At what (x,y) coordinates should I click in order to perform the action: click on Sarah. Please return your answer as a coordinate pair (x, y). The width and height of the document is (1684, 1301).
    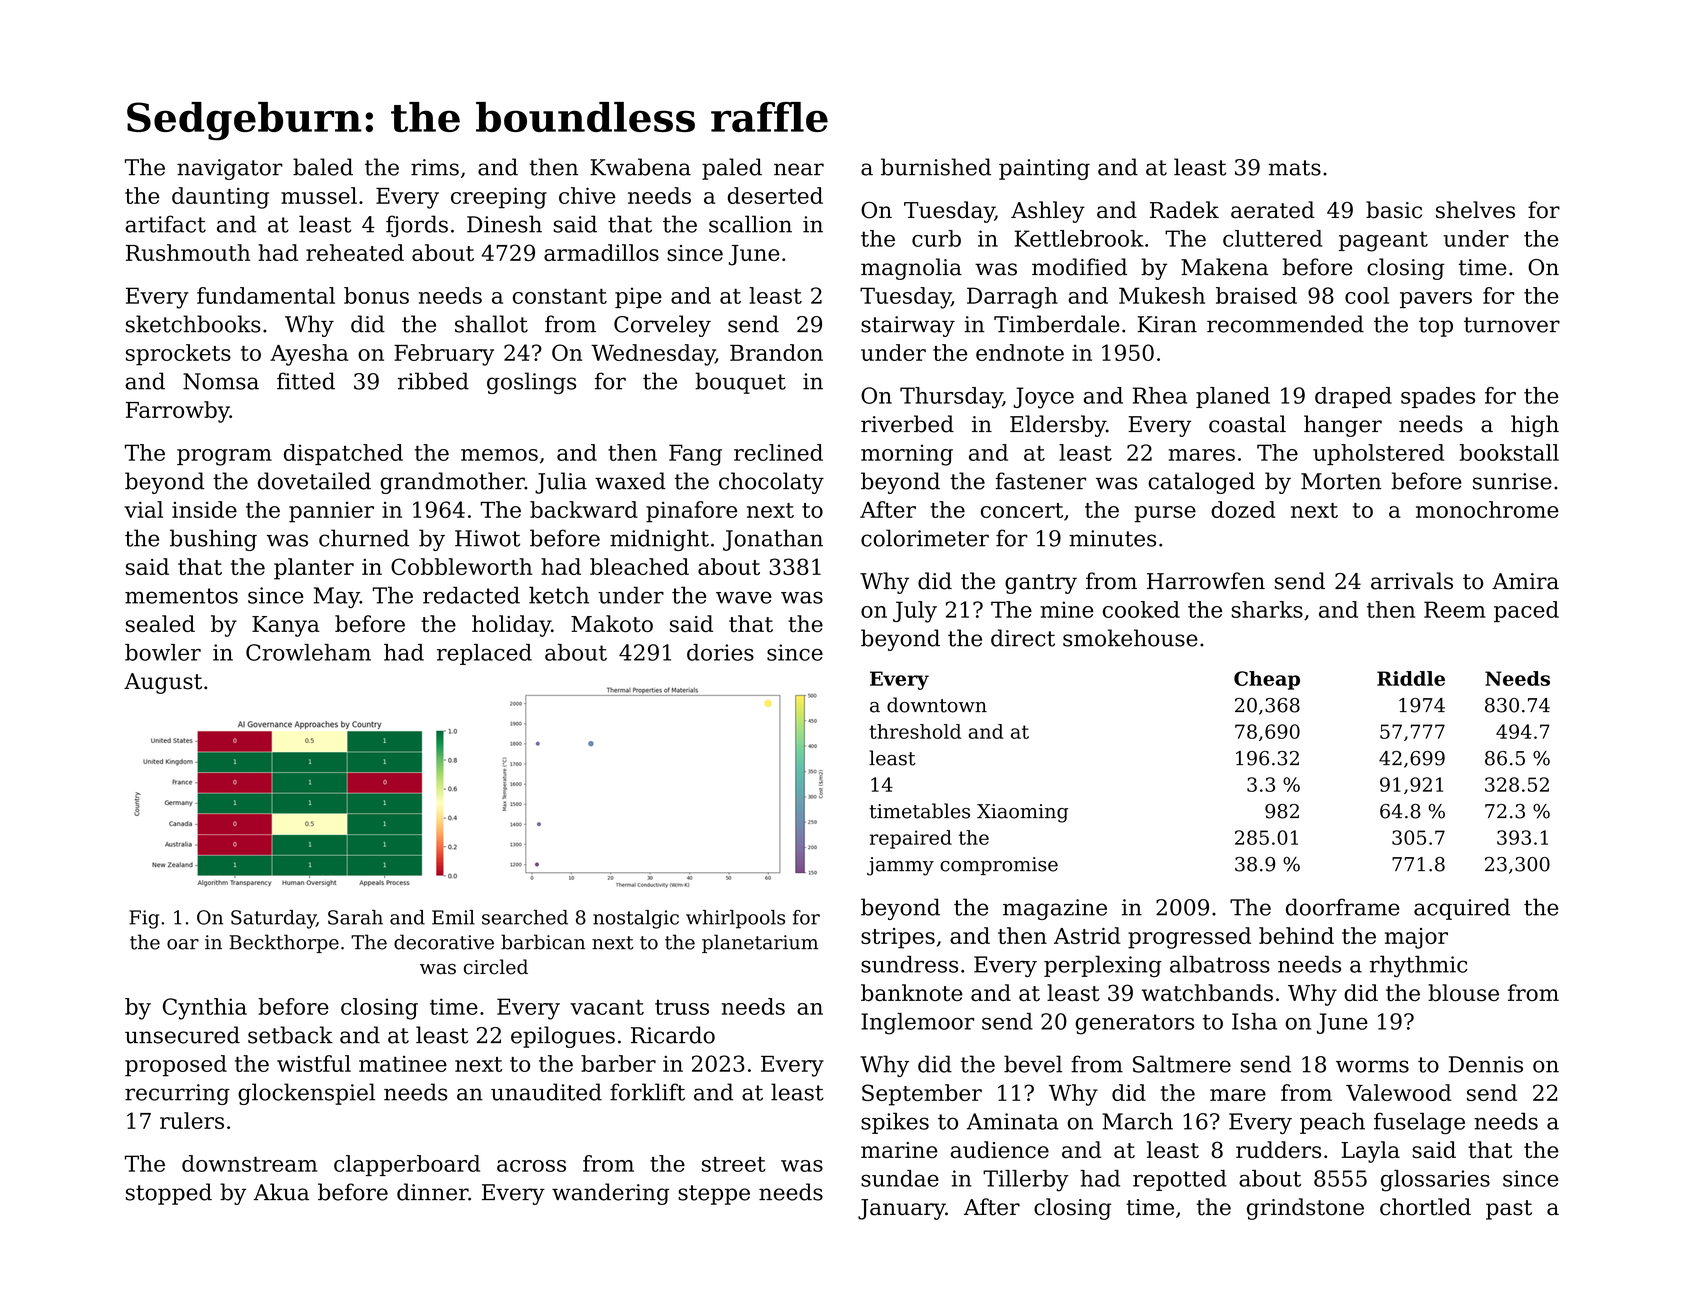
    Looking at the image, I should click on (355, 917).
